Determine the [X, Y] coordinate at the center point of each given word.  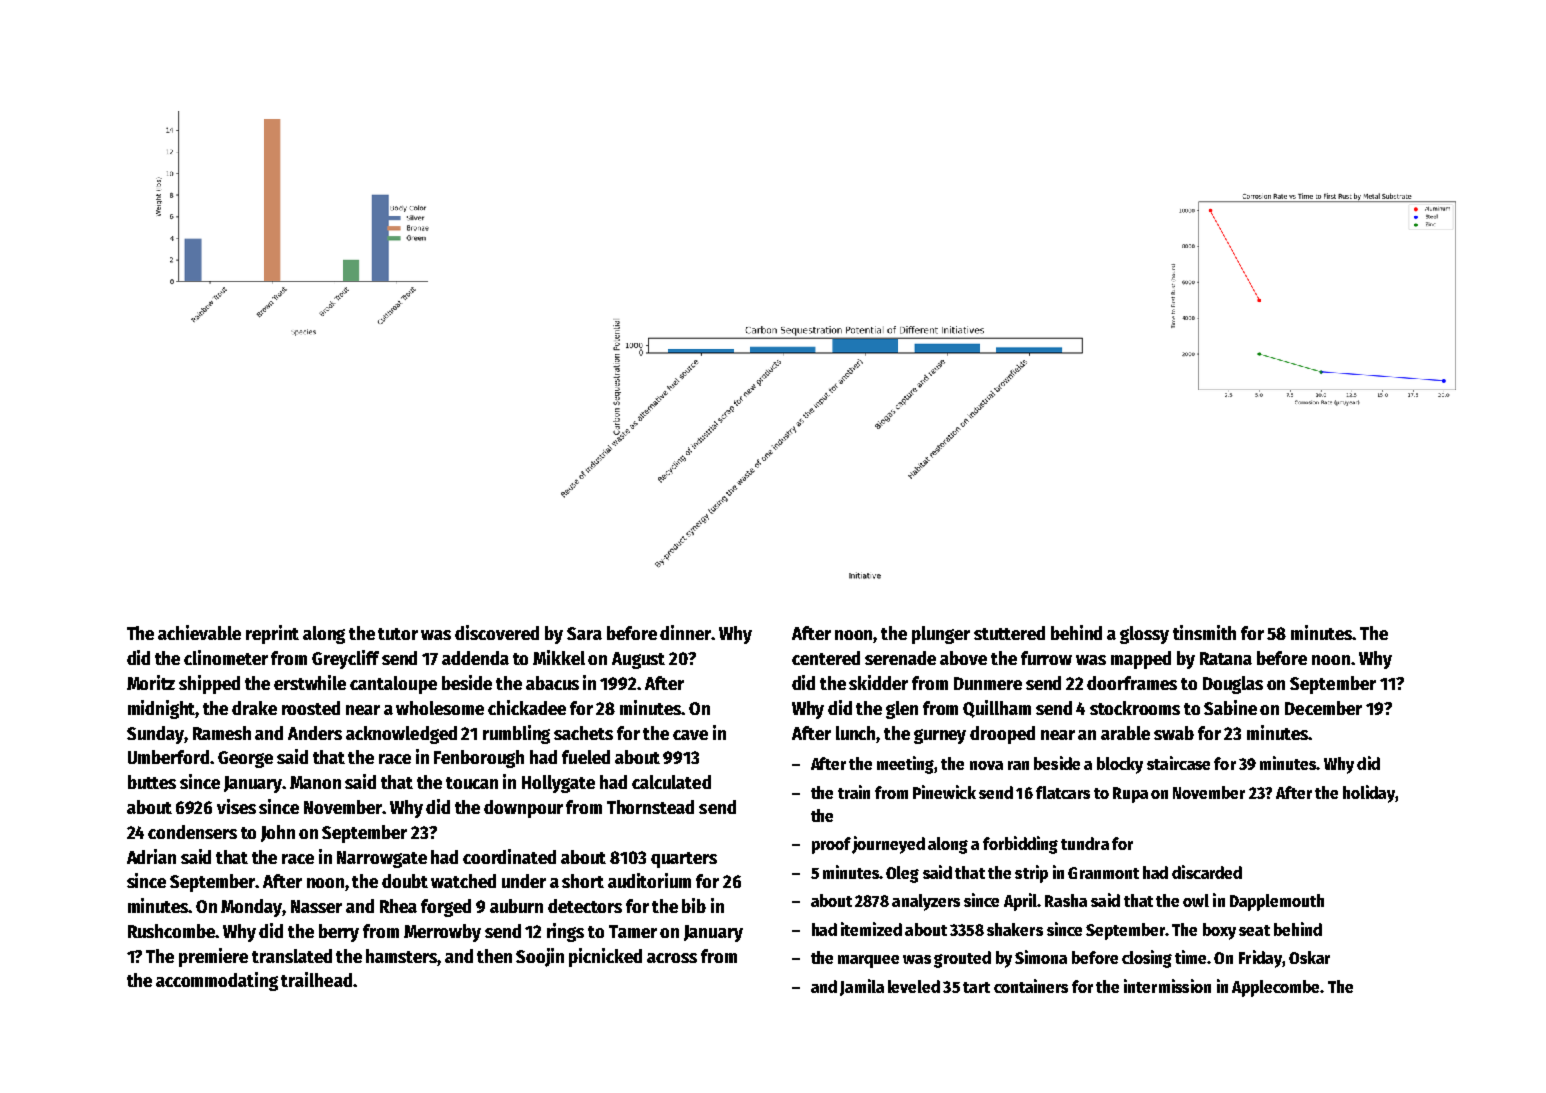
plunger [941, 635]
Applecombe [1275, 988]
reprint [272, 634]
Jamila [862, 987]
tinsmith [1204, 632]
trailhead [316, 979]
